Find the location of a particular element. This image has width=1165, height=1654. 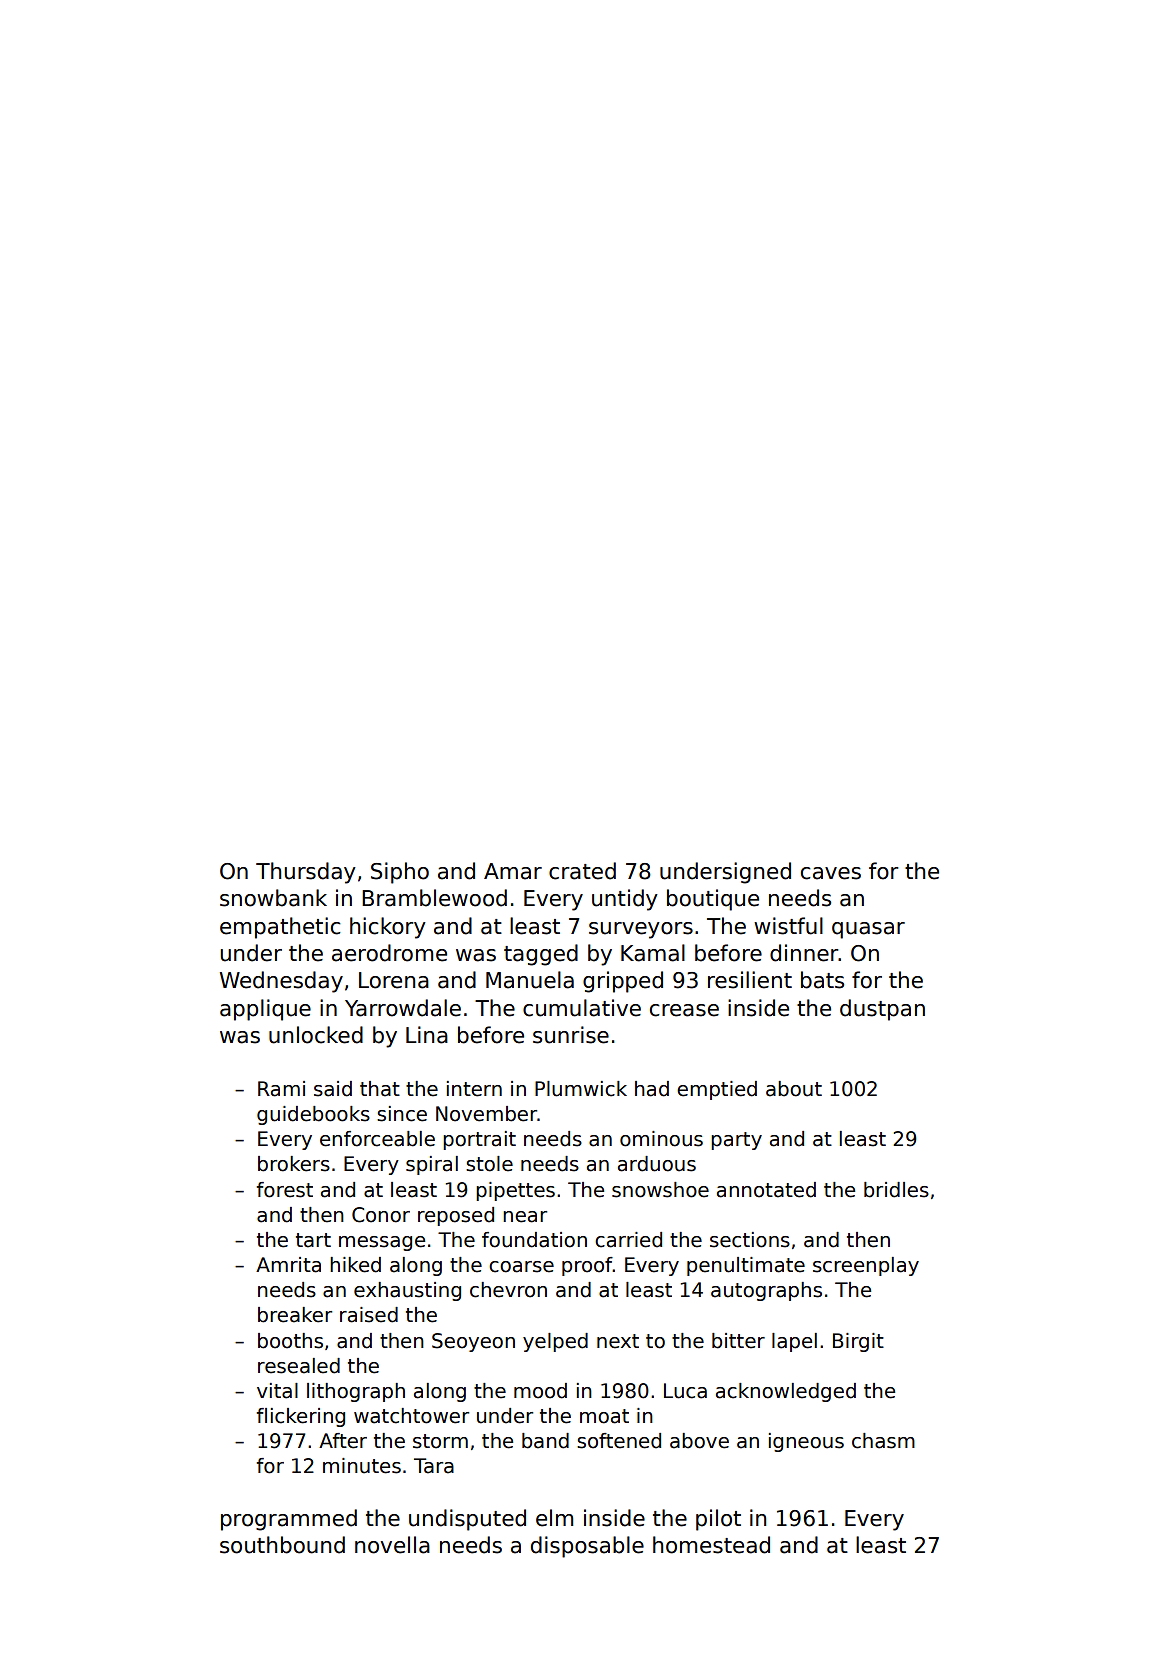

Seoyeon is located at coordinates (473, 1342).
